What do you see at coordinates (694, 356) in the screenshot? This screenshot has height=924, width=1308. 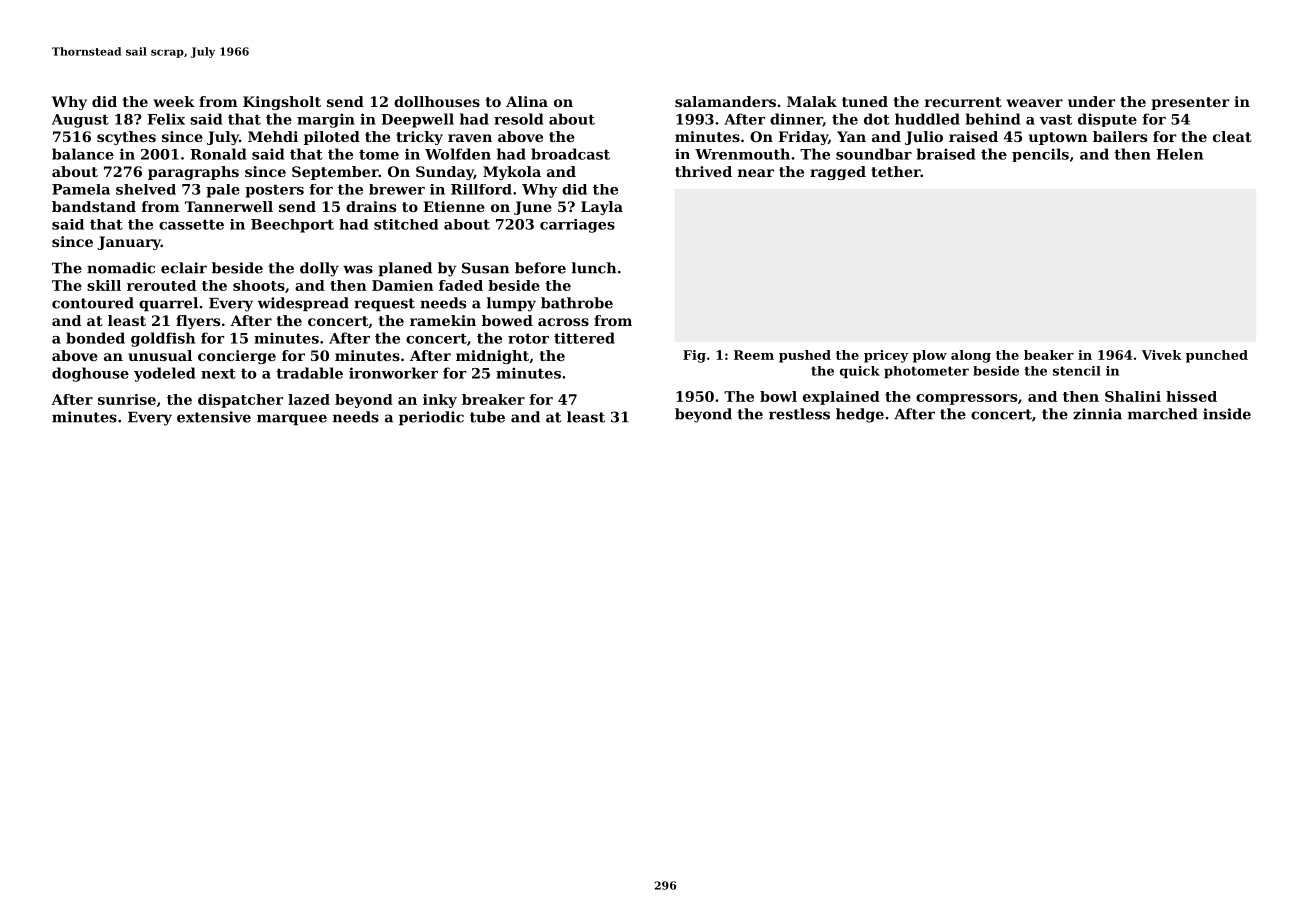 I see `Fig` at bounding box center [694, 356].
